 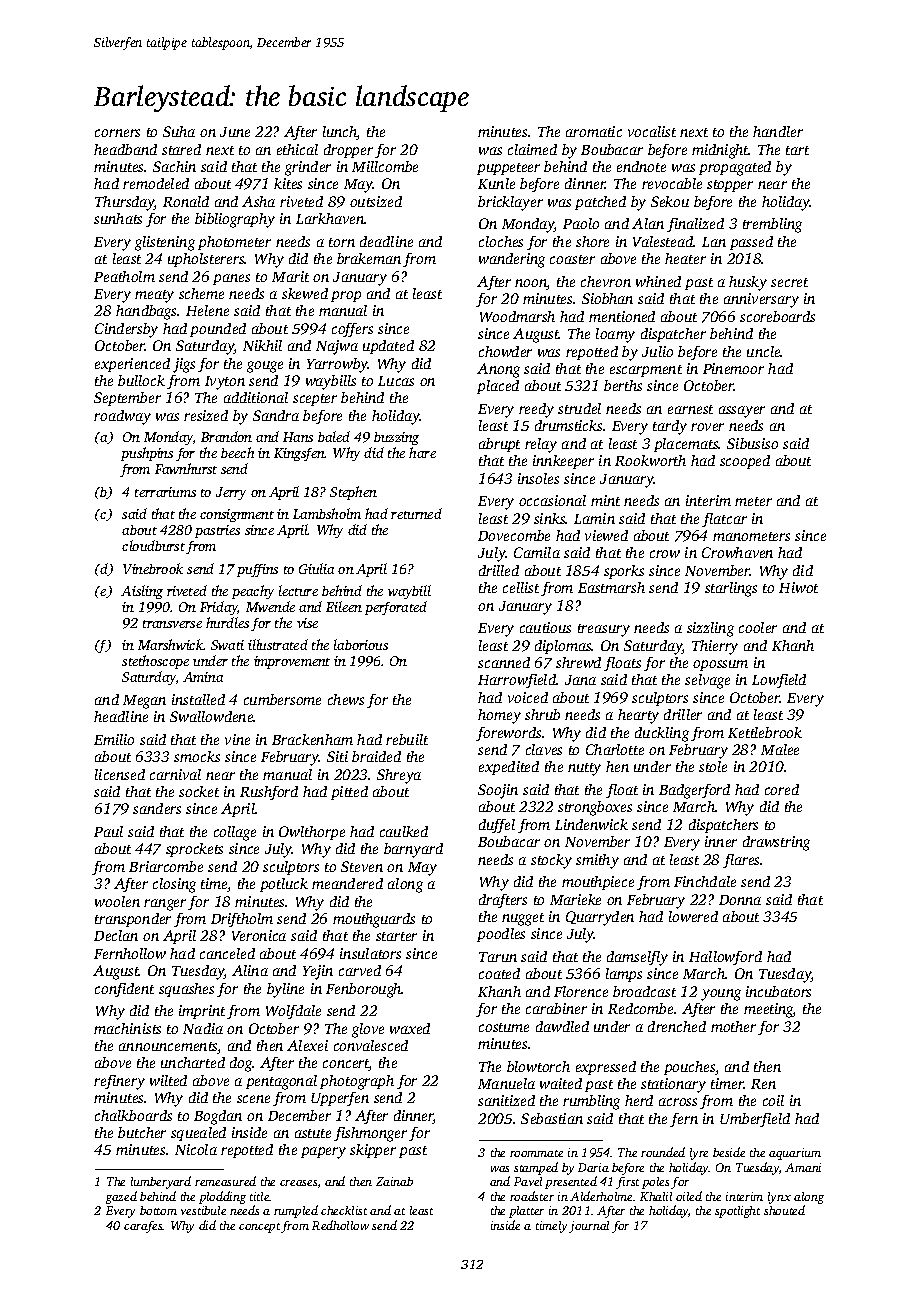 What do you see at coordinates (357, 1082) in the page?
I see `photograph` at bounding box center [357, 1082].
